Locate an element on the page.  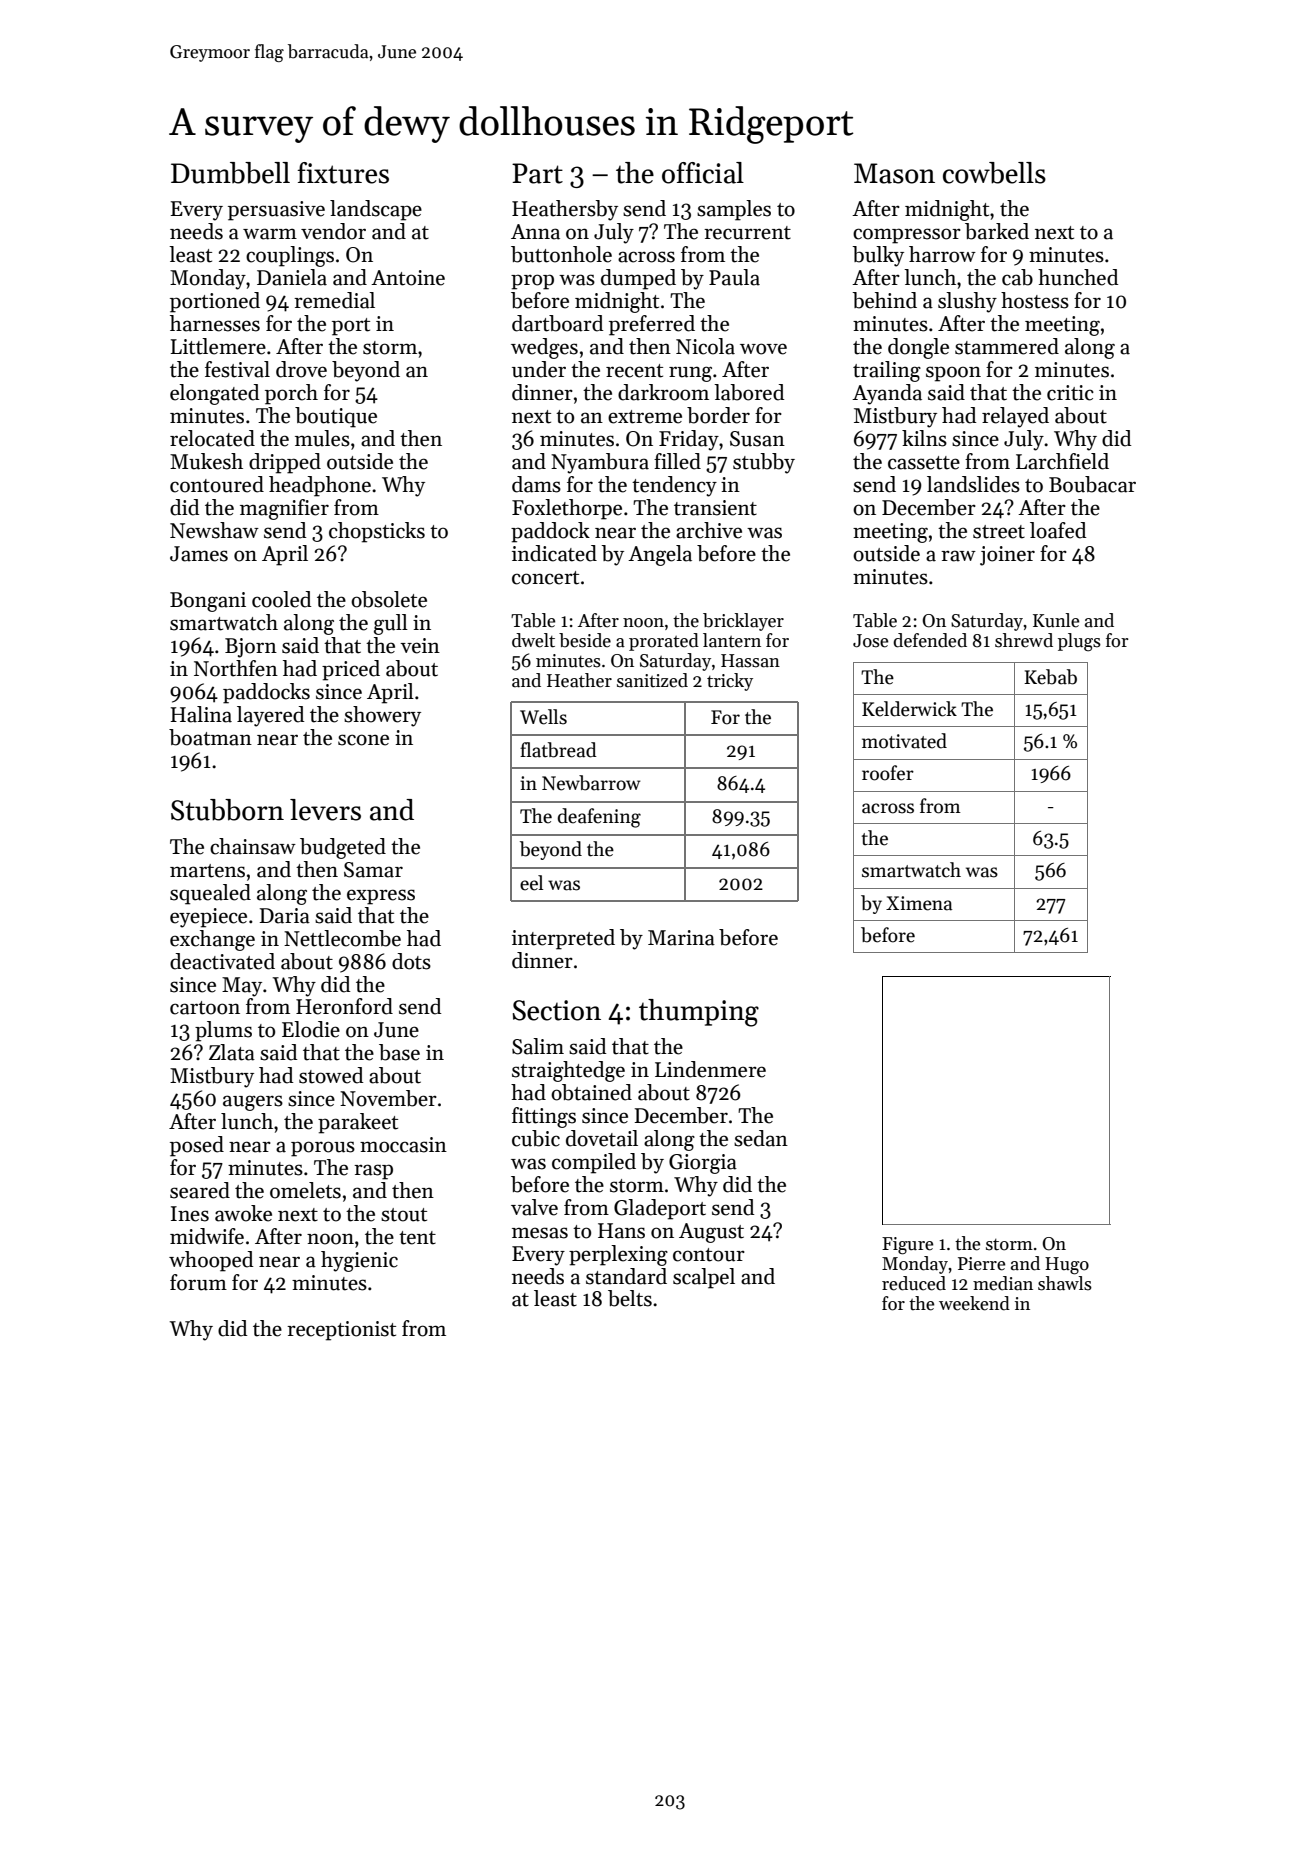
flatbread is located at coordinates (558, 750).
